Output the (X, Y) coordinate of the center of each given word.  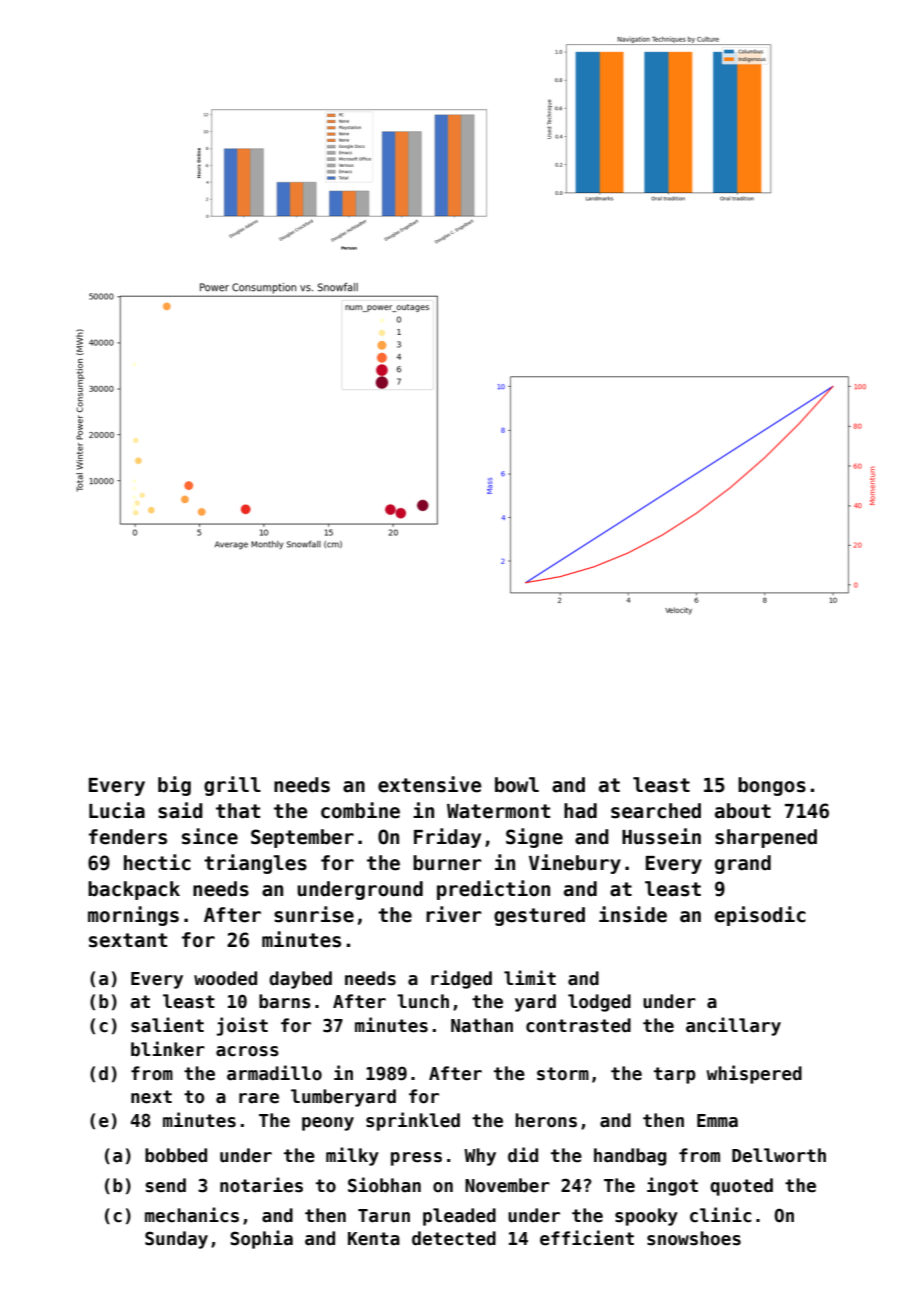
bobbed (176, 1155)
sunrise (314, 914)
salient (167, 1025)
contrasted (578, 1025)
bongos (772, 786)
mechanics (192, 1215)
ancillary (733, 1026)
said (180, 810)
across (247, 1051)
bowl (517, 785)
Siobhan (384, 1185)
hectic (157, 862)
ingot (672, 1186)
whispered (754, 1074)
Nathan (482, 1025)
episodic (760, 916)
